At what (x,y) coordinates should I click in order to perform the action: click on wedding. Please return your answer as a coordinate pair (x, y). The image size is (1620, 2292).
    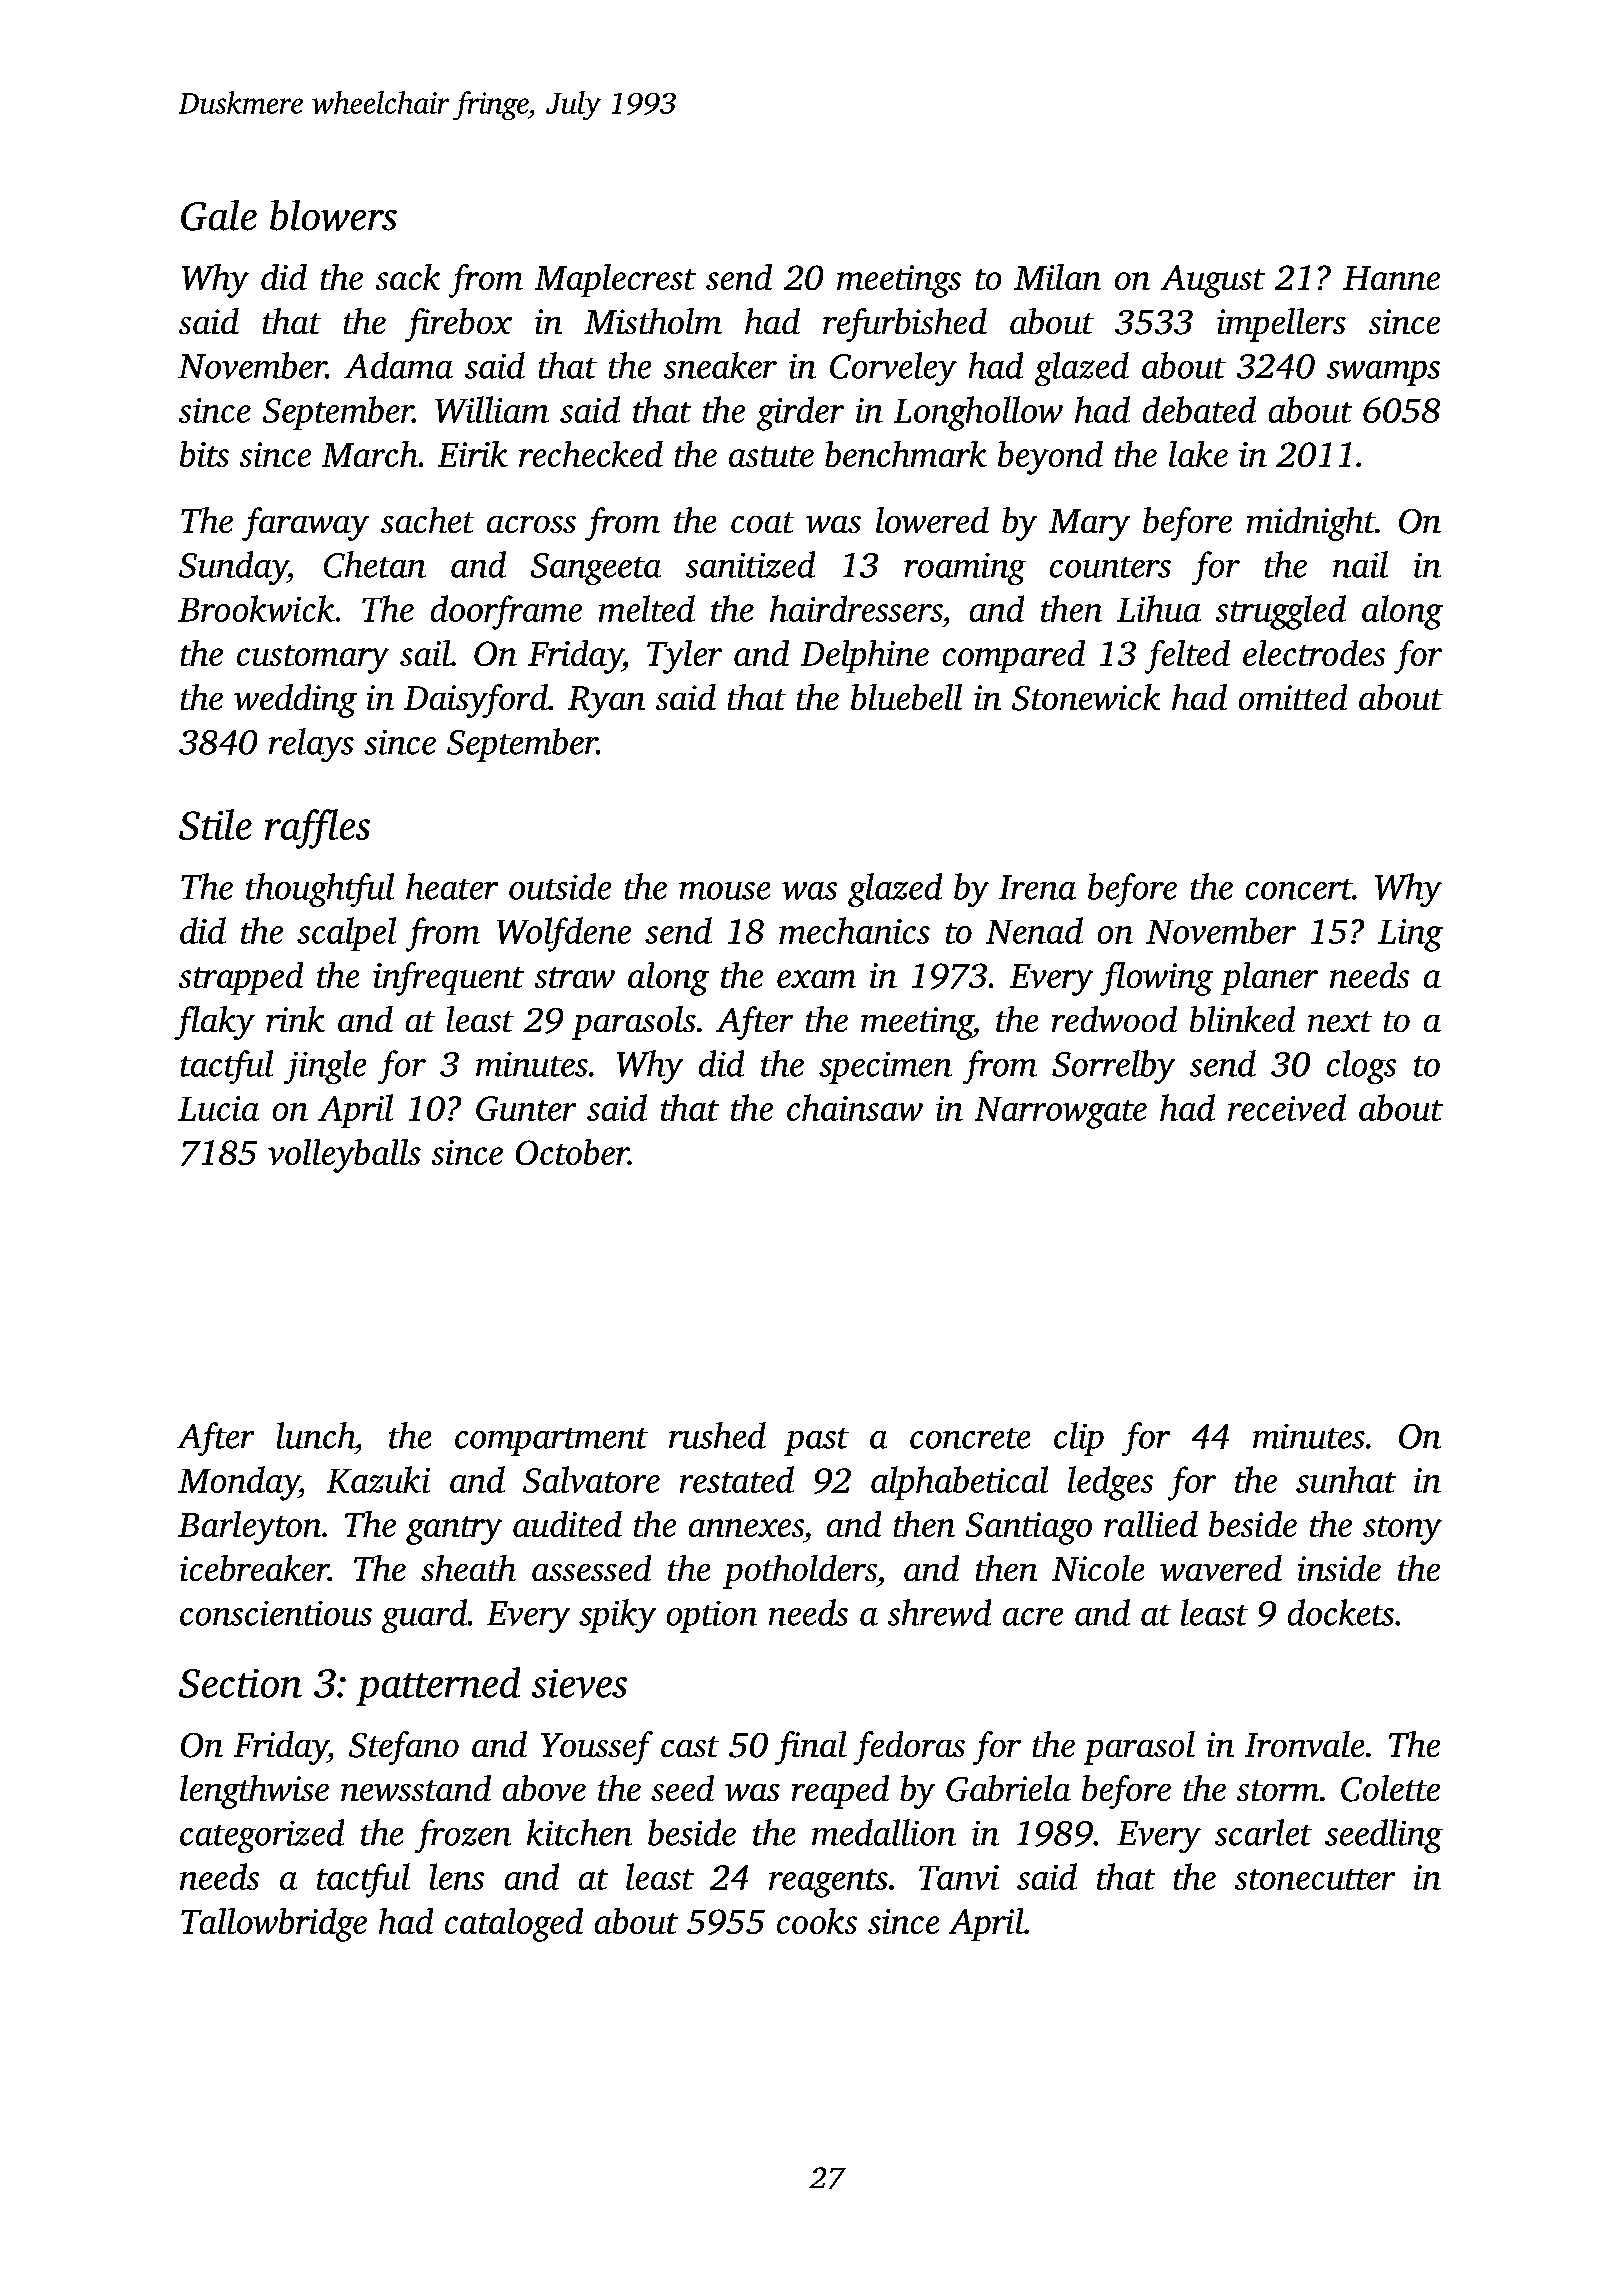
    Looking at the image, I should click on (295, 701).
